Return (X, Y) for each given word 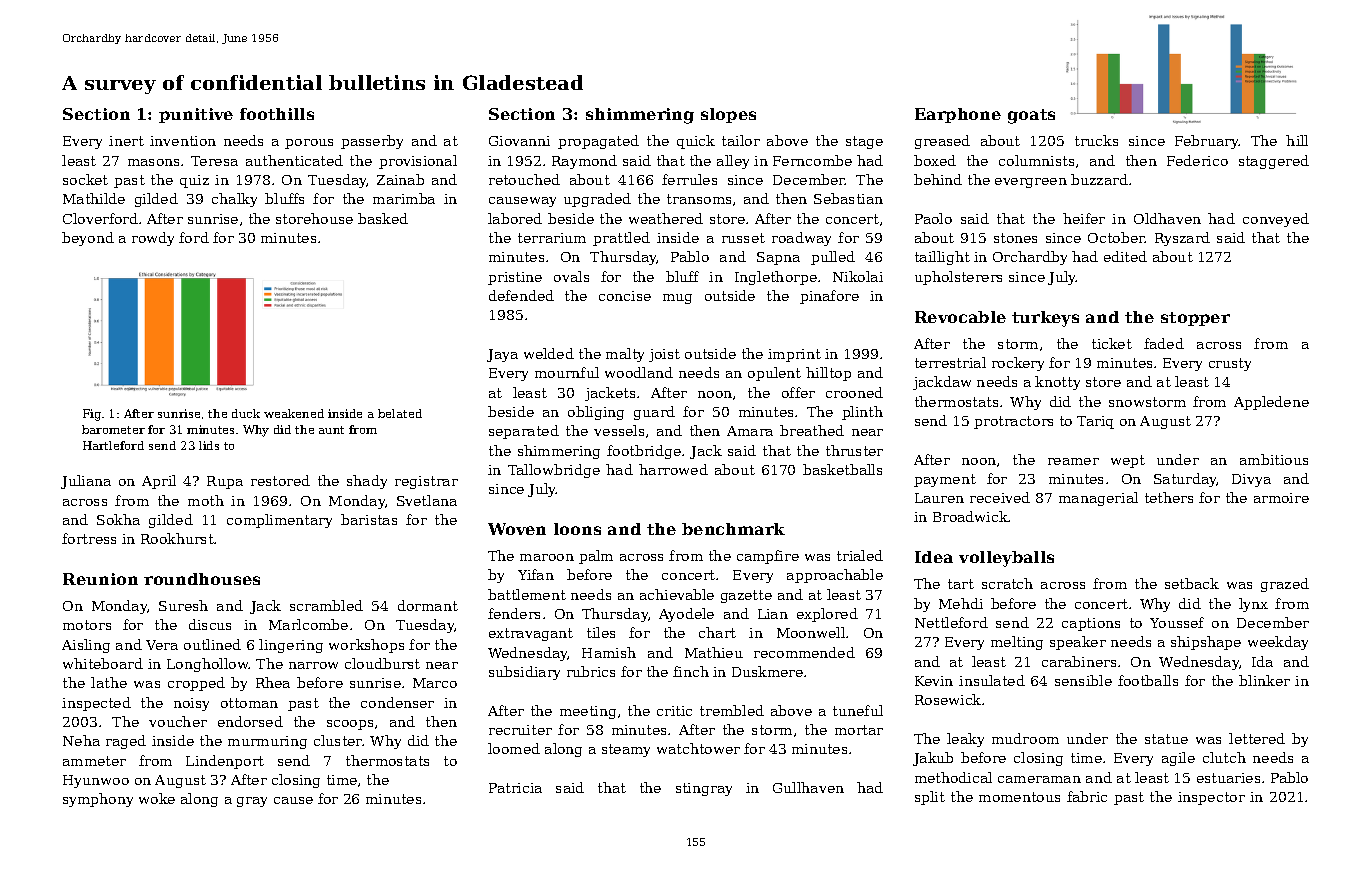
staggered (1274, 162)
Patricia (515, 788)
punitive (196, 115)
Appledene (1271, 403)
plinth (862, 413)
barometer (113, 429)
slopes (728, 115)
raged (126, 742)
